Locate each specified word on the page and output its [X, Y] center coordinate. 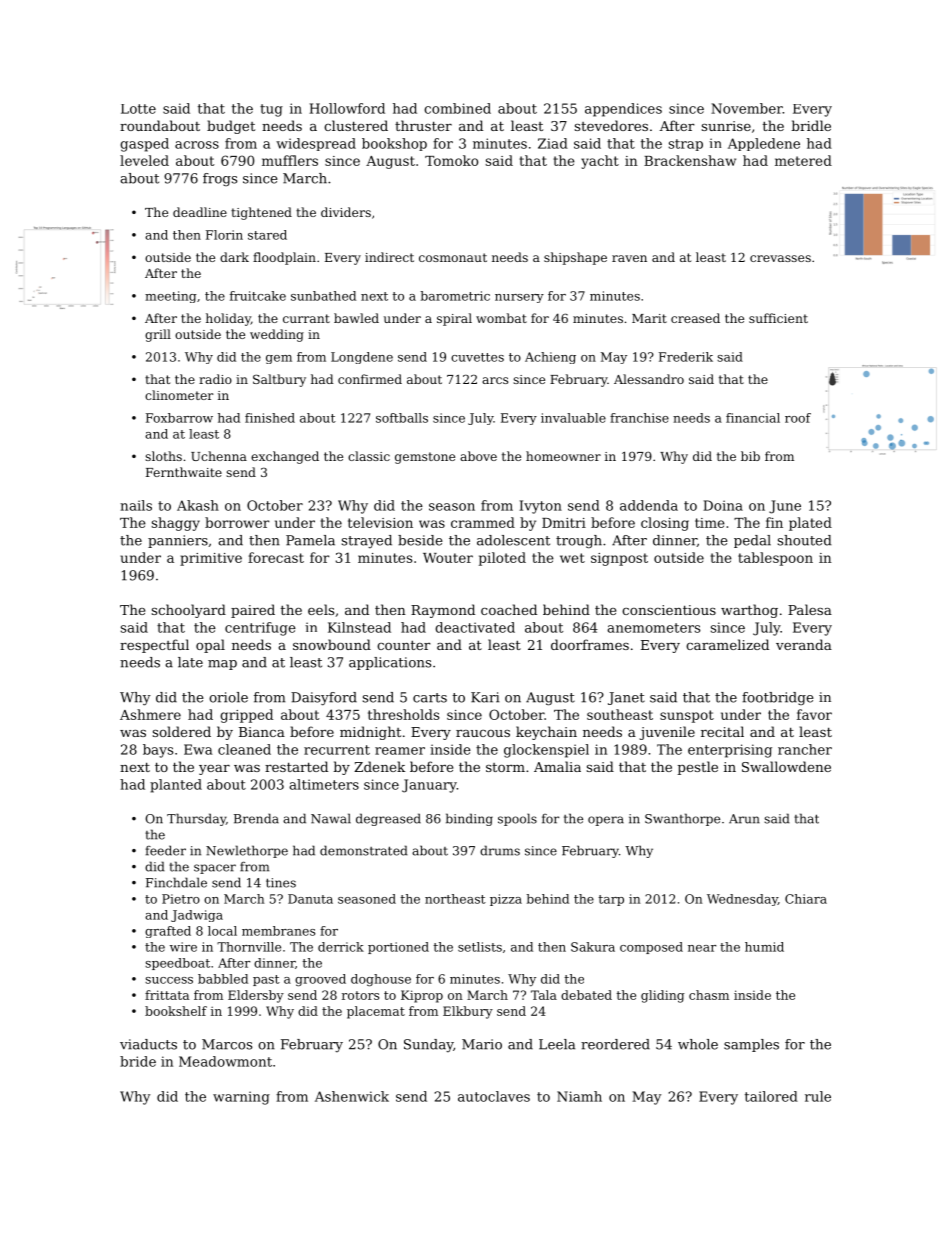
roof [798, 418]
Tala [544, 995]
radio [215, 379]
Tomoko [451, 160]
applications [390, 663]
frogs [220, 179]
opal [210, 646]
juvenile [667, 733]
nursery [519, 298]
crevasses [780, 258]
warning [241, 1098]
